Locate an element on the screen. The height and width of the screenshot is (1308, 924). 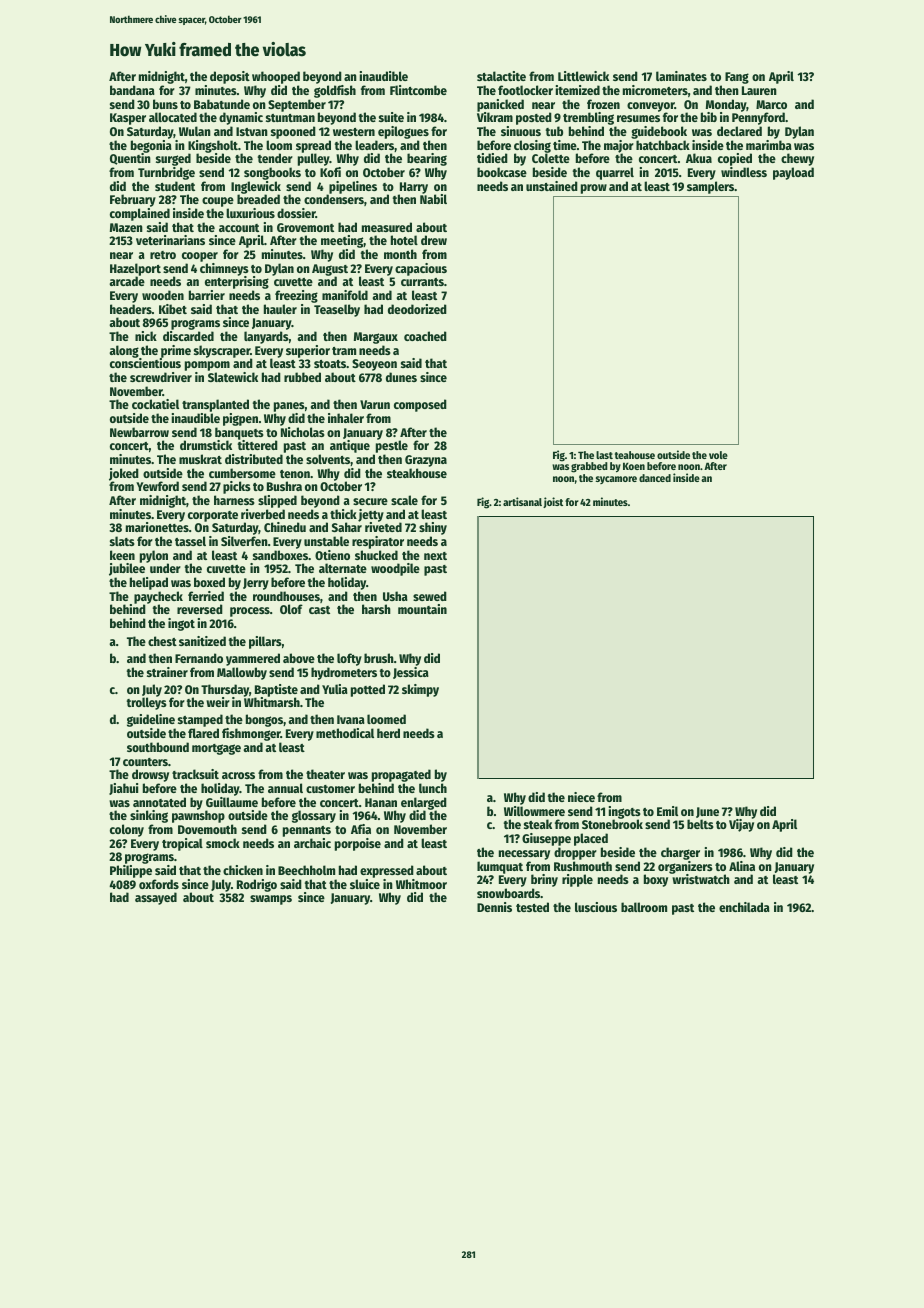
stalactite is located at coordinates (501, 76).
